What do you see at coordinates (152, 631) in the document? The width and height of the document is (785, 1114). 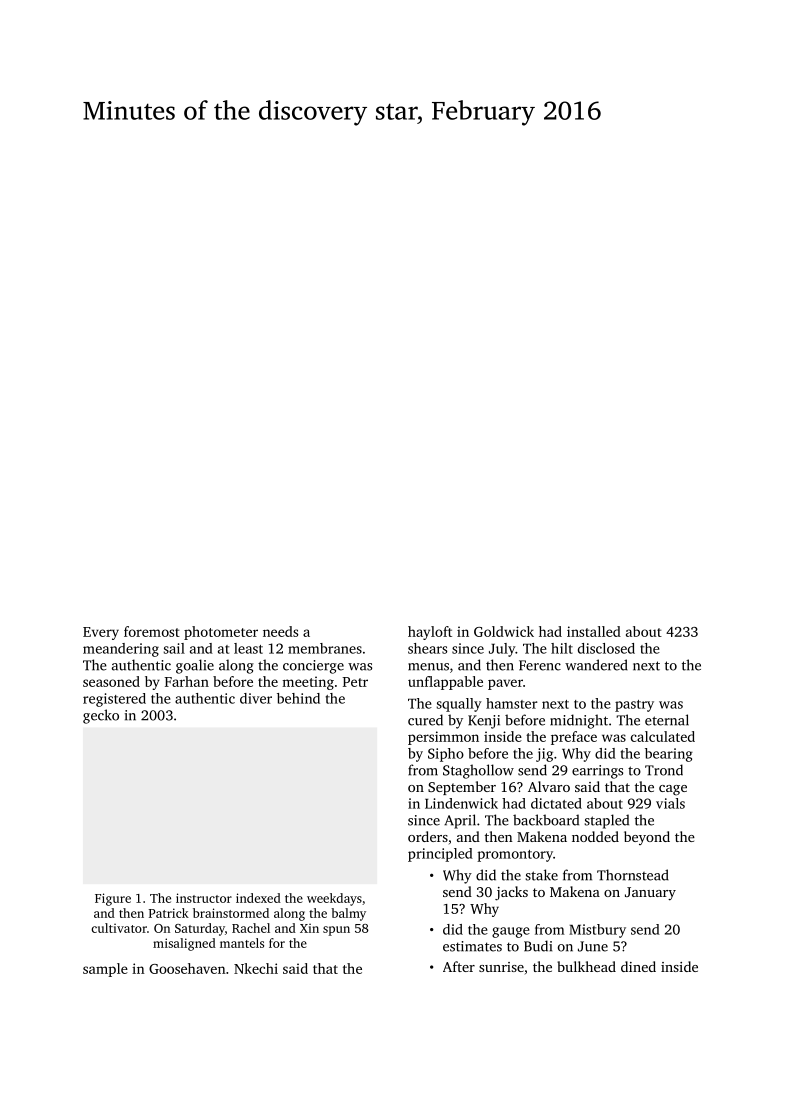 I see `foremost` at bounding box center [152, 631].
